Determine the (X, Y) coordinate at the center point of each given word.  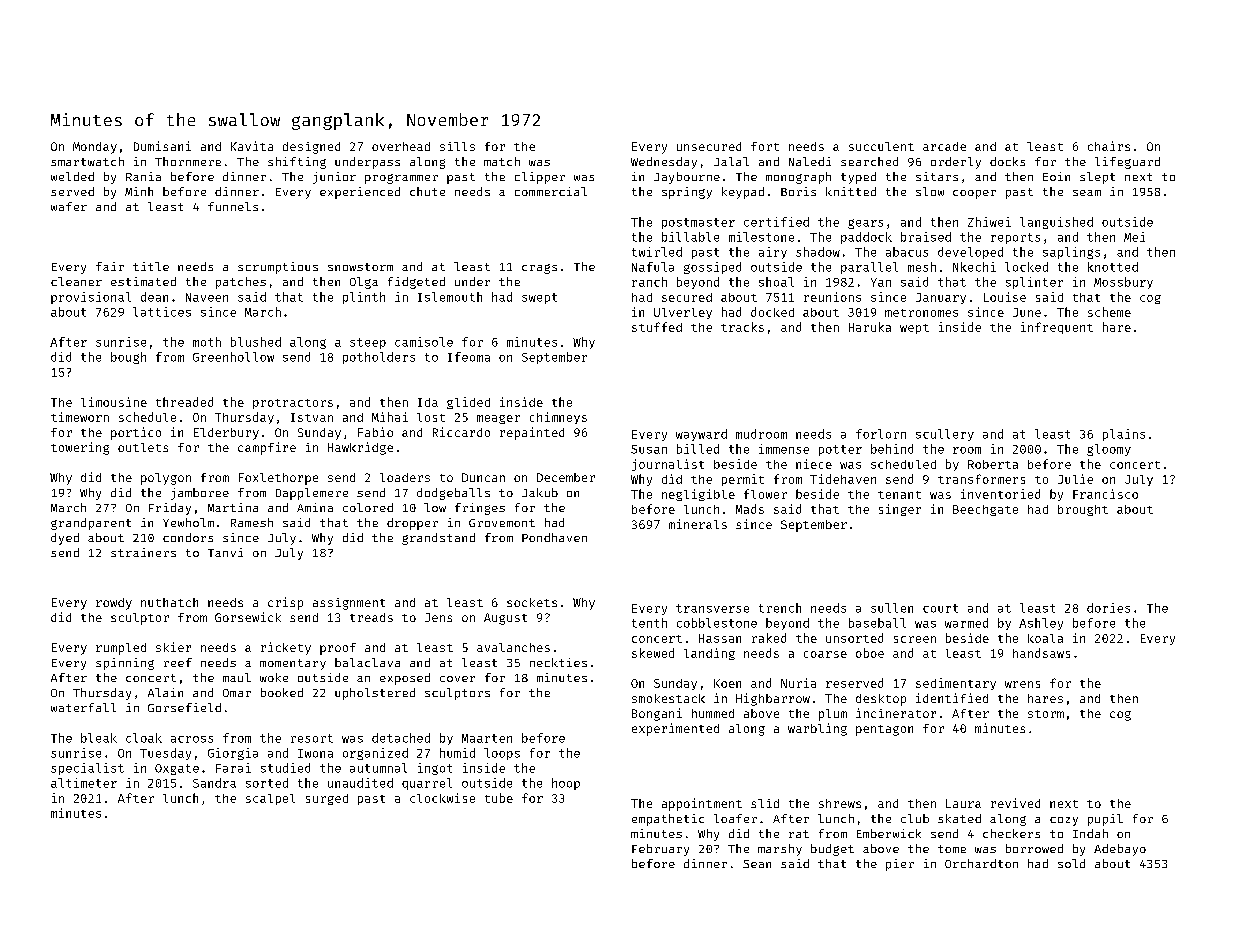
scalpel (270, 799)
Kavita (252, 146)
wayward (701, 435)
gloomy (1109, 450)
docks (1007, 161)
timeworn (80, 417)
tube (499, 798)
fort (765, 146)
